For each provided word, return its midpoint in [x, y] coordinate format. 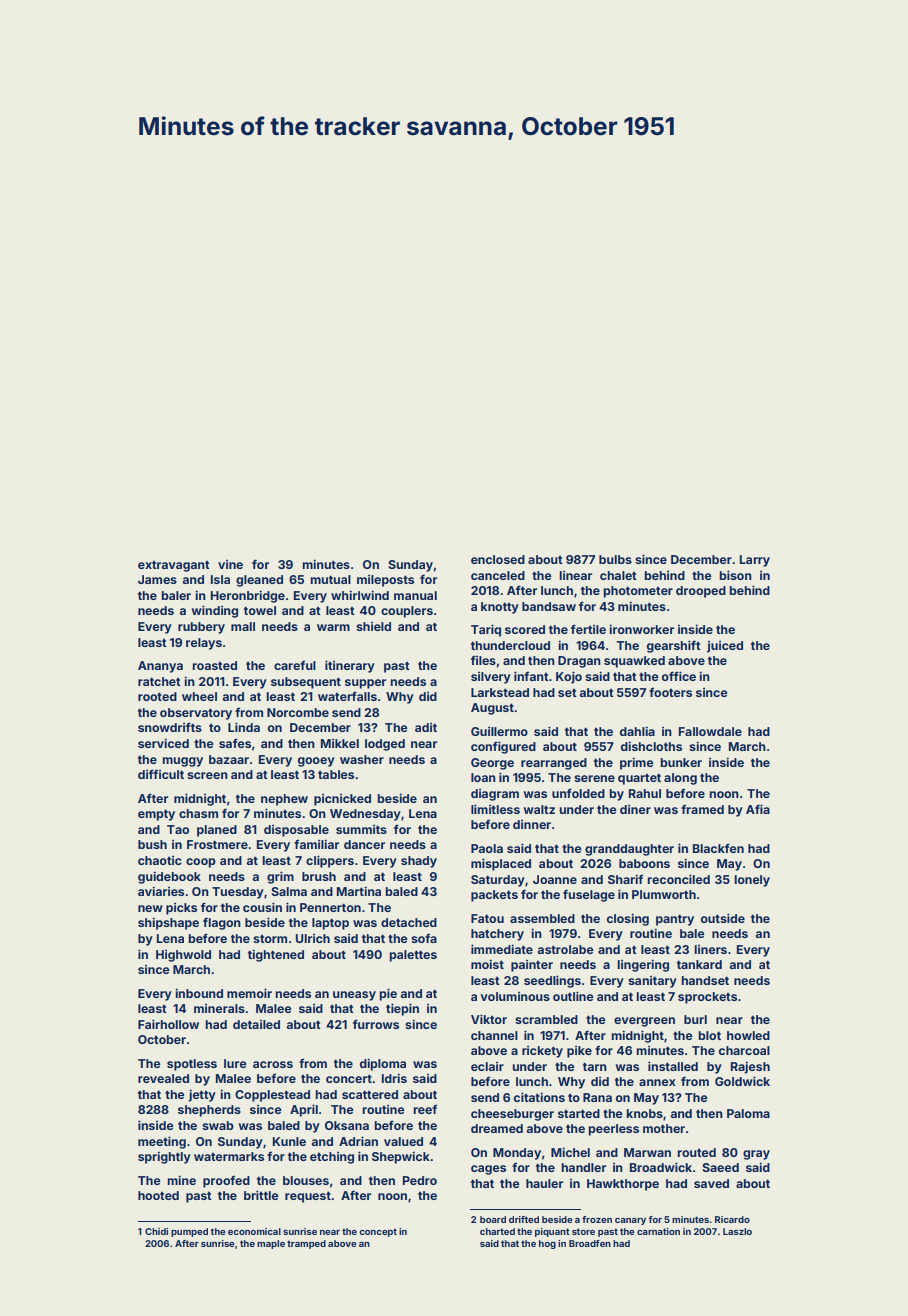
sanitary [652, 982]
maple [271, 1244]
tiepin [402, 1009]
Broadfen [590, 1243]
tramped [306, 1244]
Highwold [183, 956]
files [483, 660]
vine [230, 564]
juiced [725, 647]
